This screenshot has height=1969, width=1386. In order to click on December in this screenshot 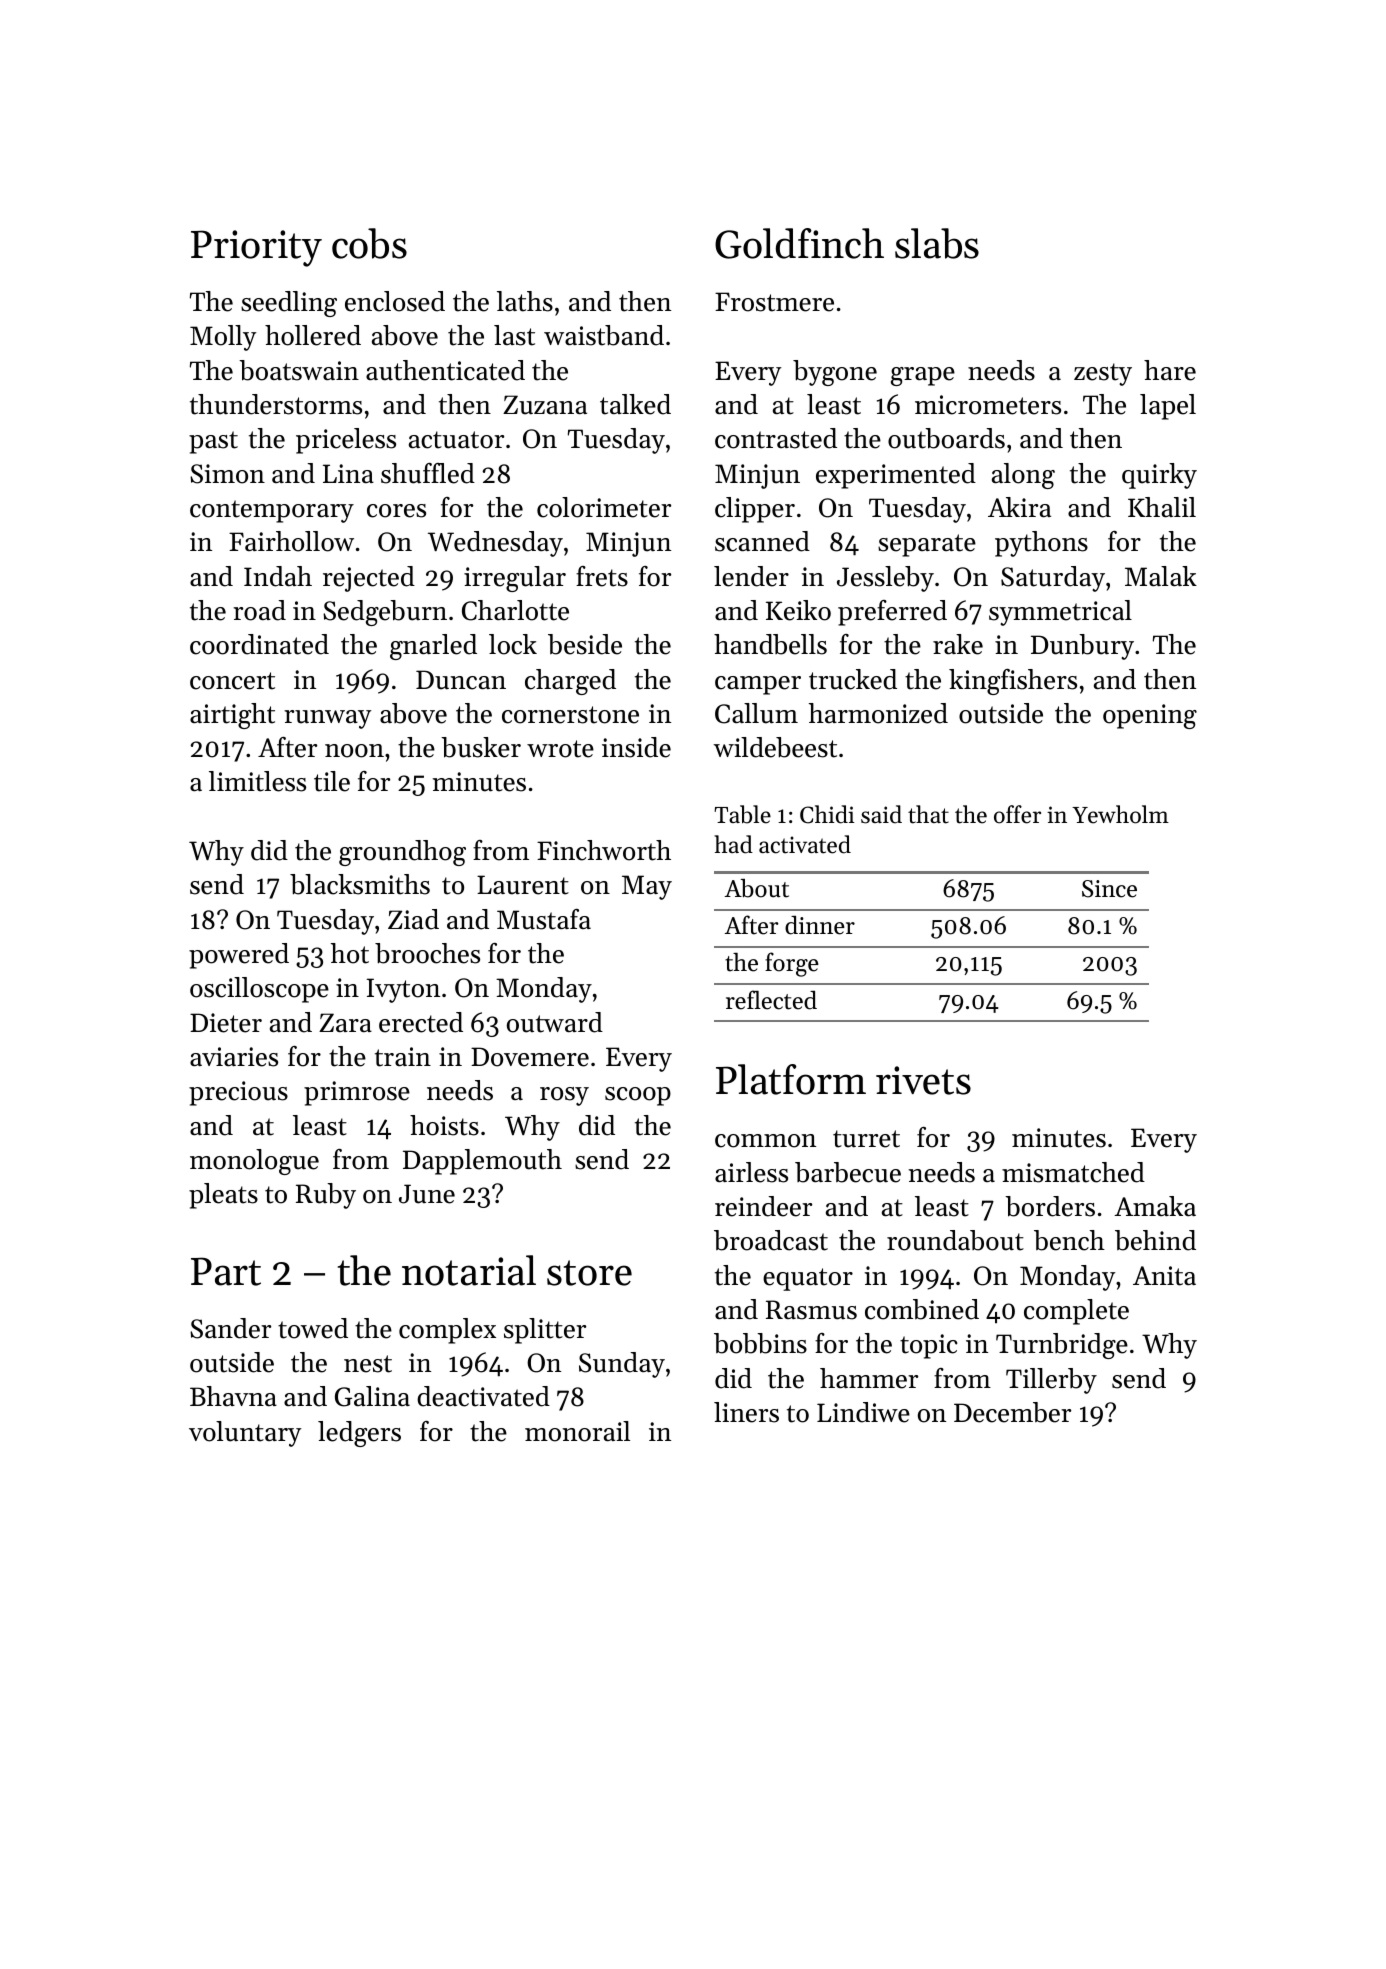, I will do `click(1012, 1412)`.
